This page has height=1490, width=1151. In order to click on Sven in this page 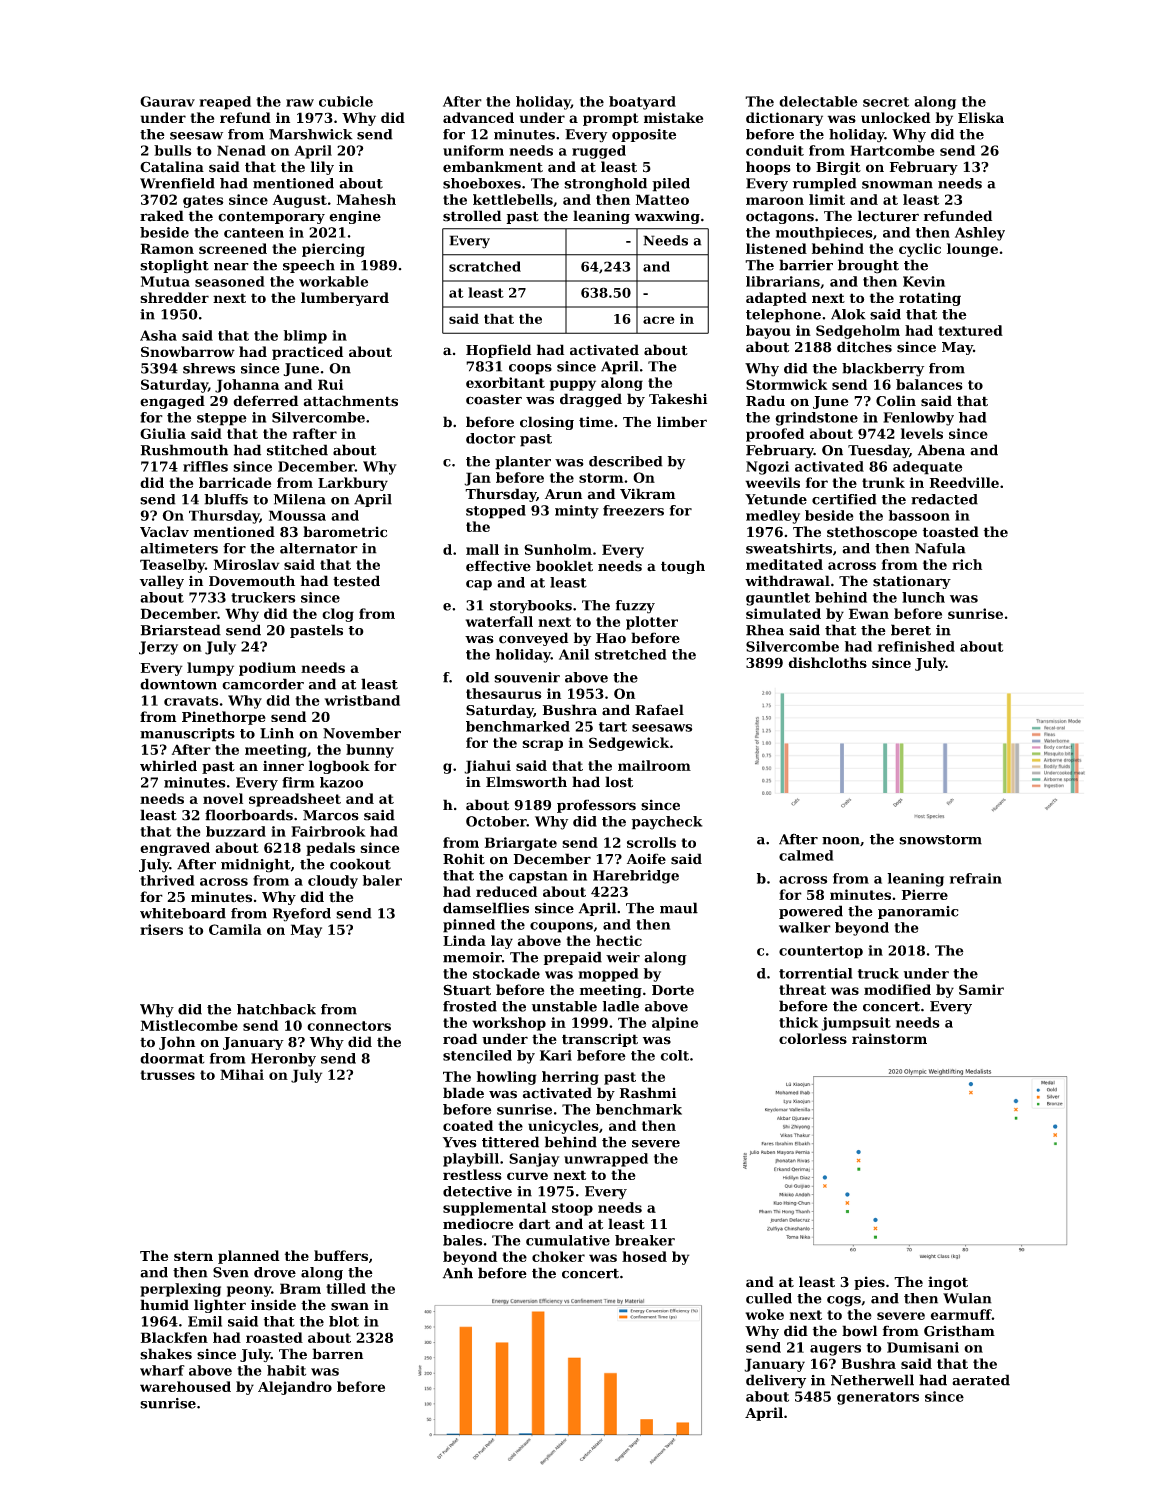, I will do `click(231, 1272)`.
